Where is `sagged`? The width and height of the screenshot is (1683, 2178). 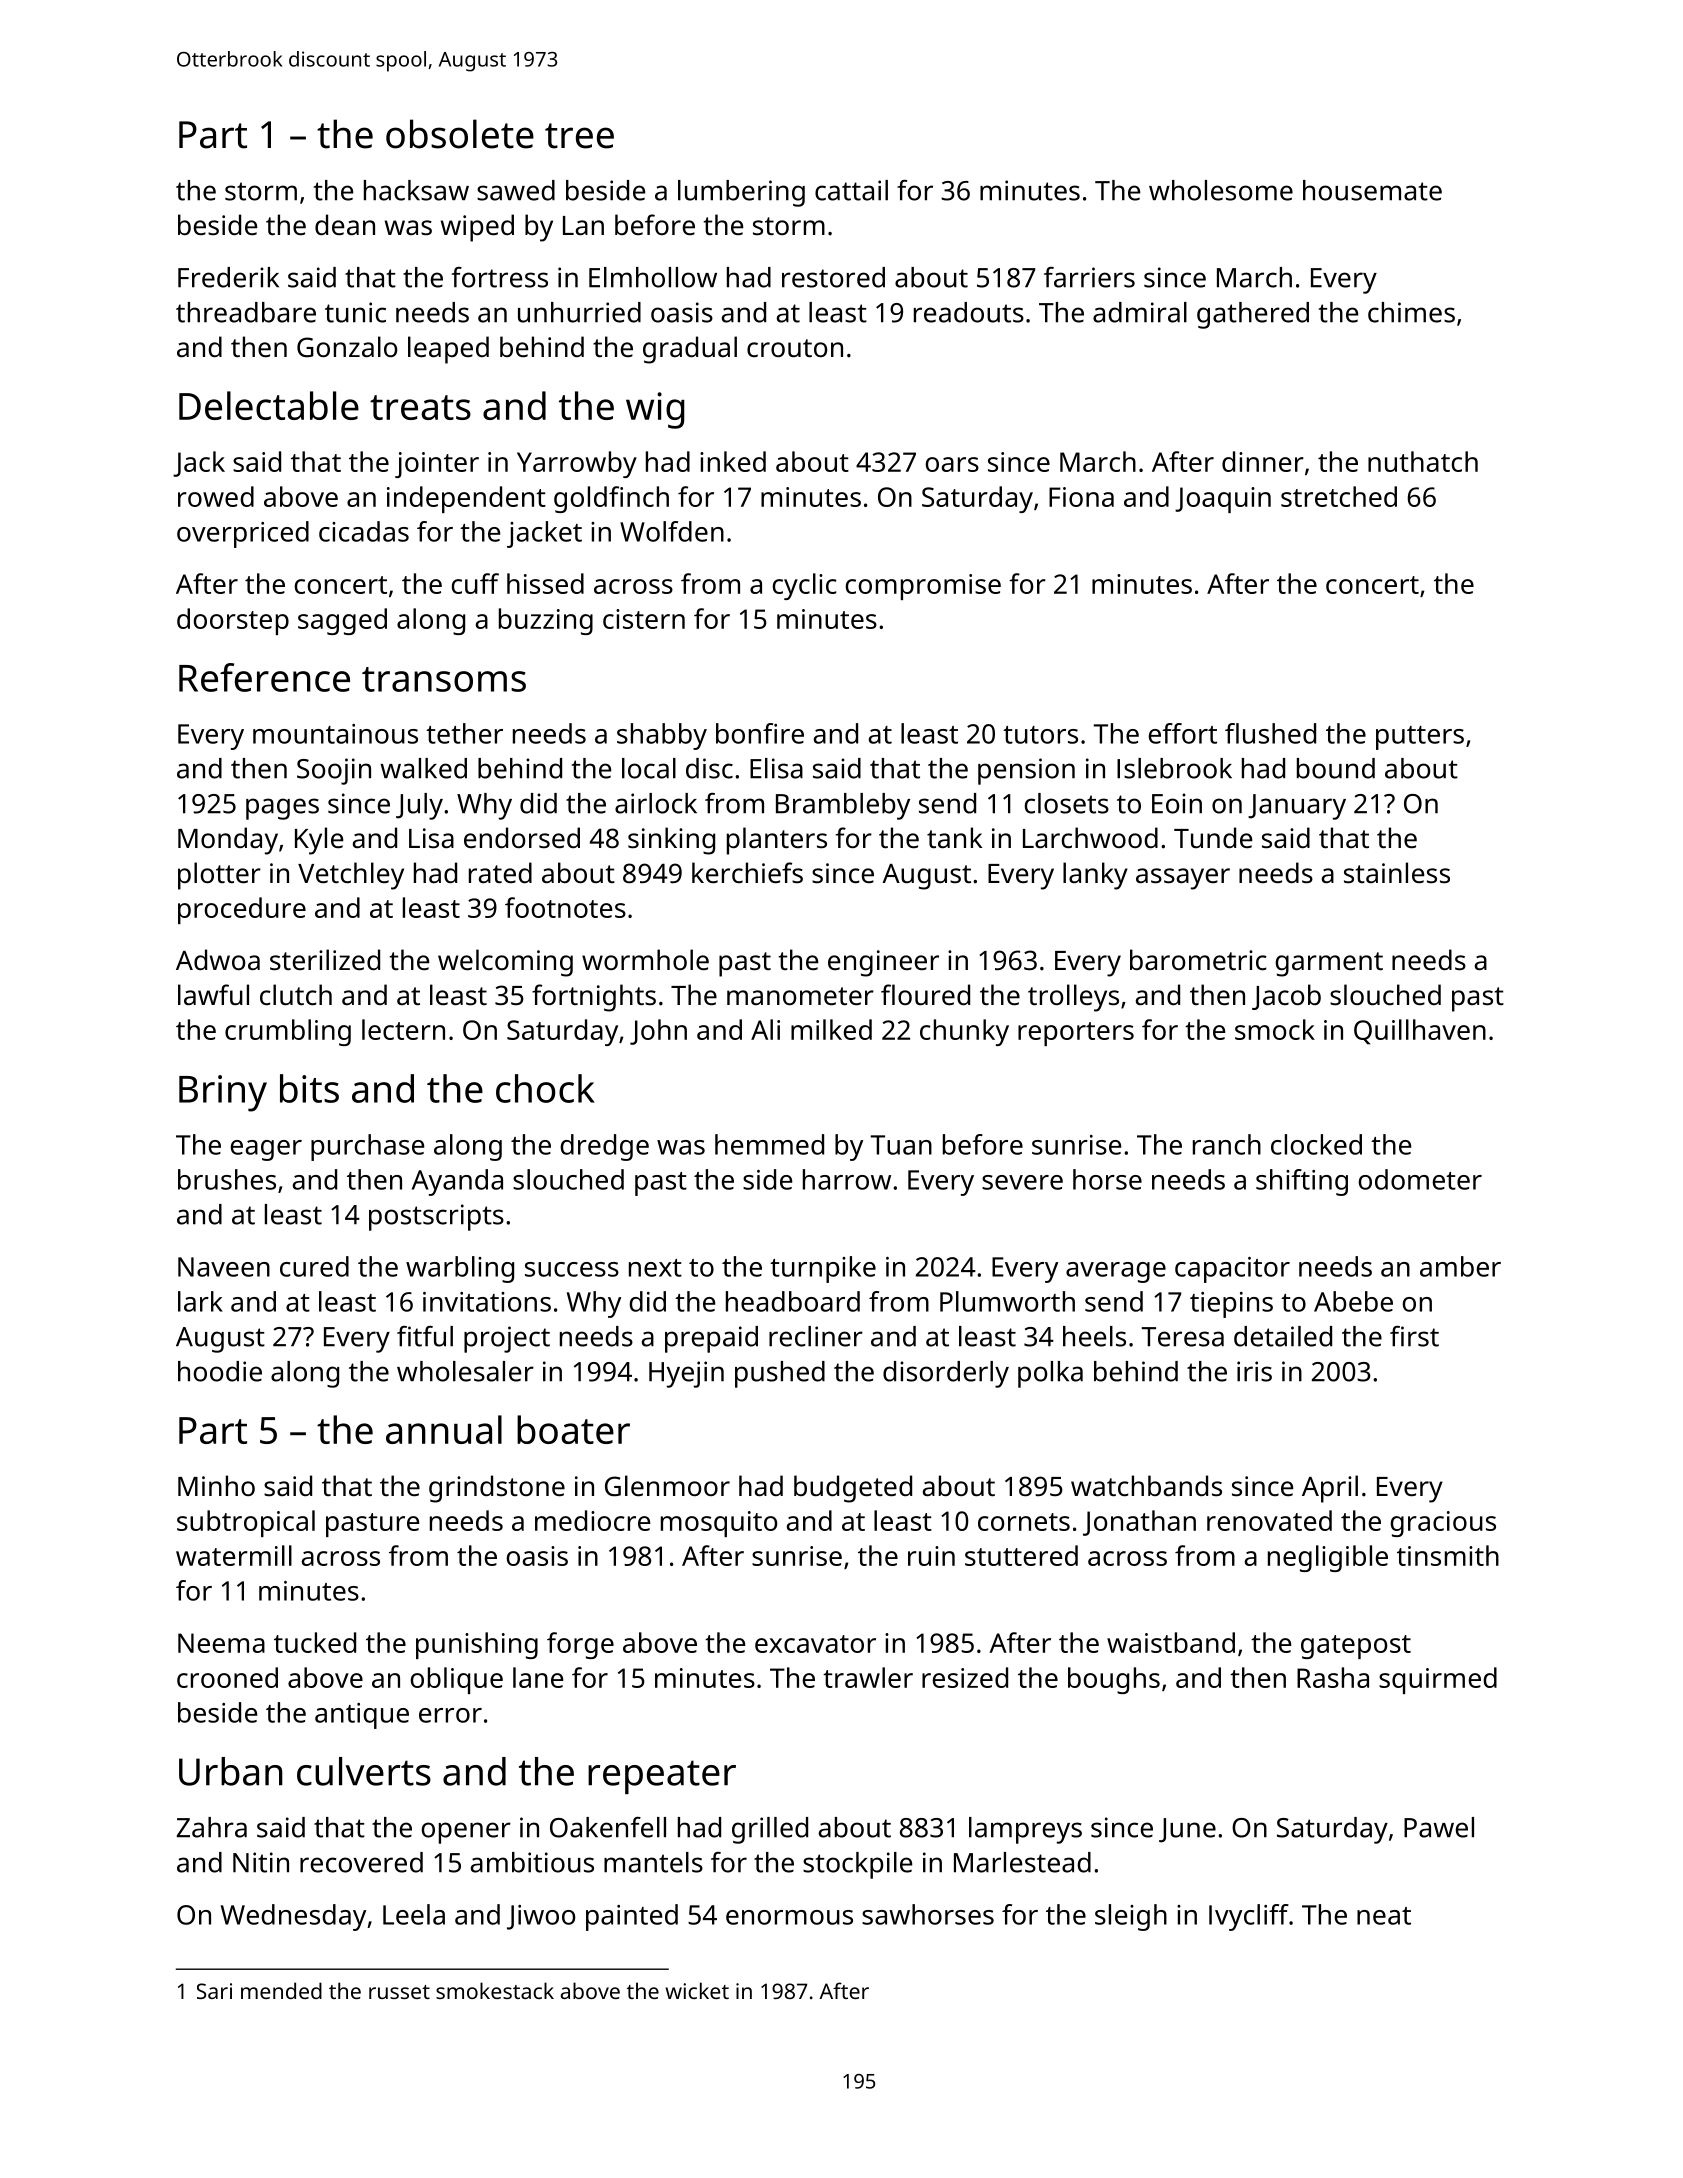 sagged is located at coordinates (342, 621).
